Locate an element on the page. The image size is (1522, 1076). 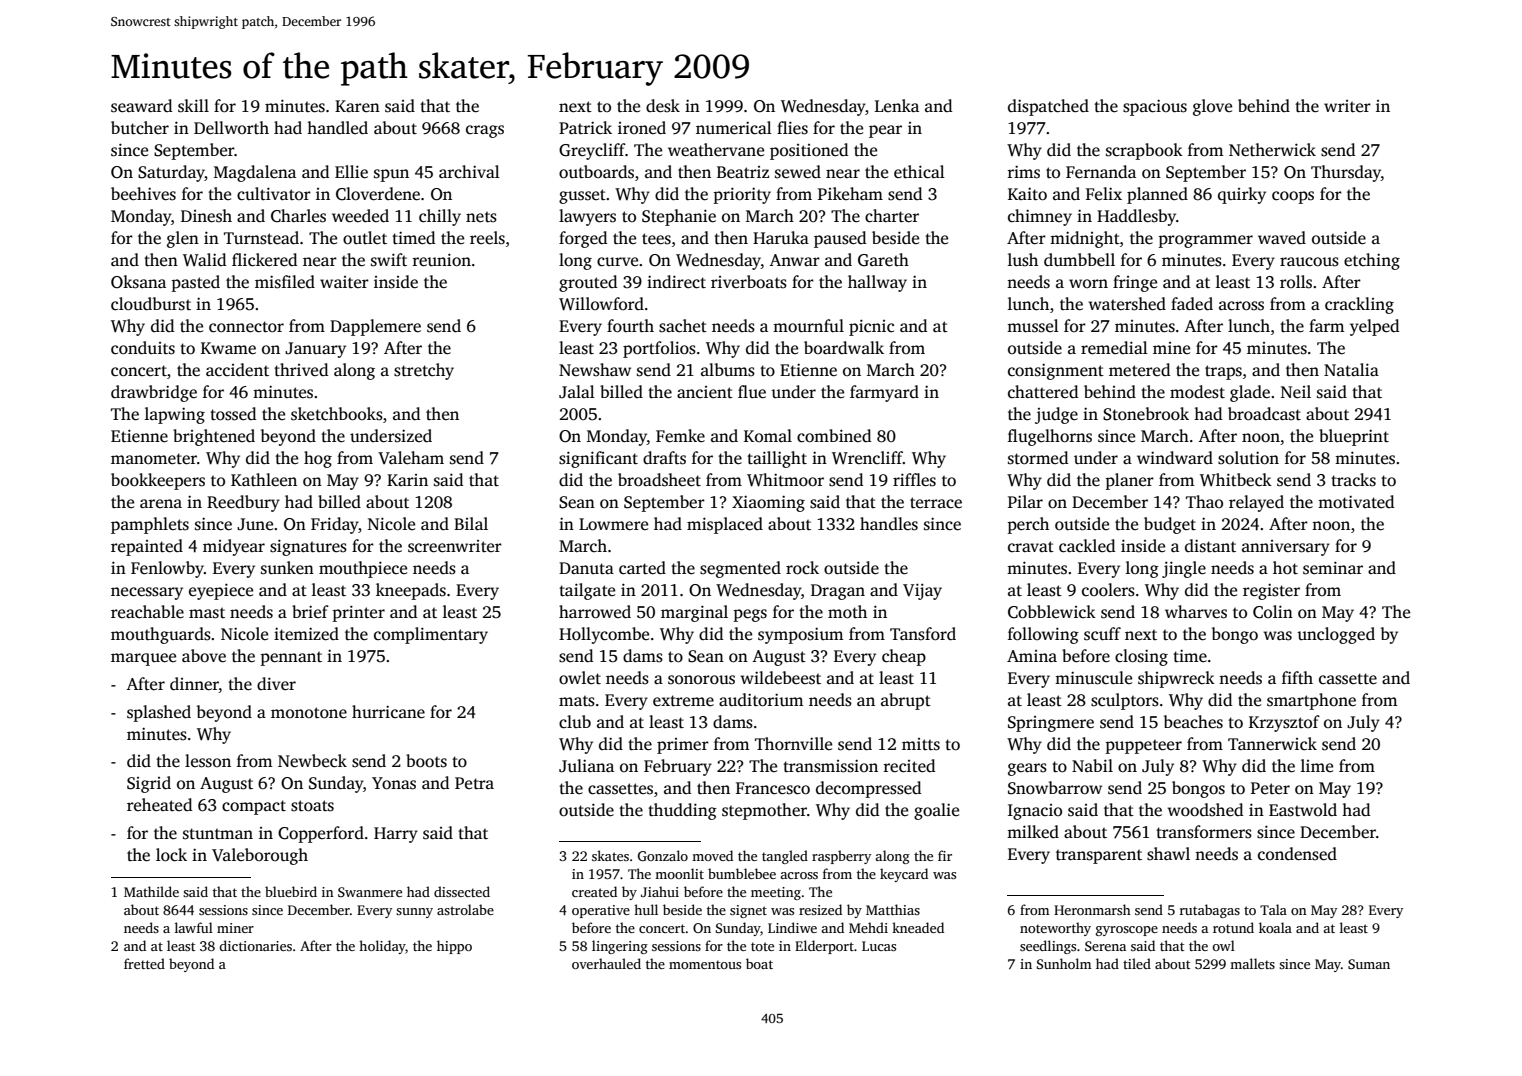
fretted is located at coordinates (144, 963).
